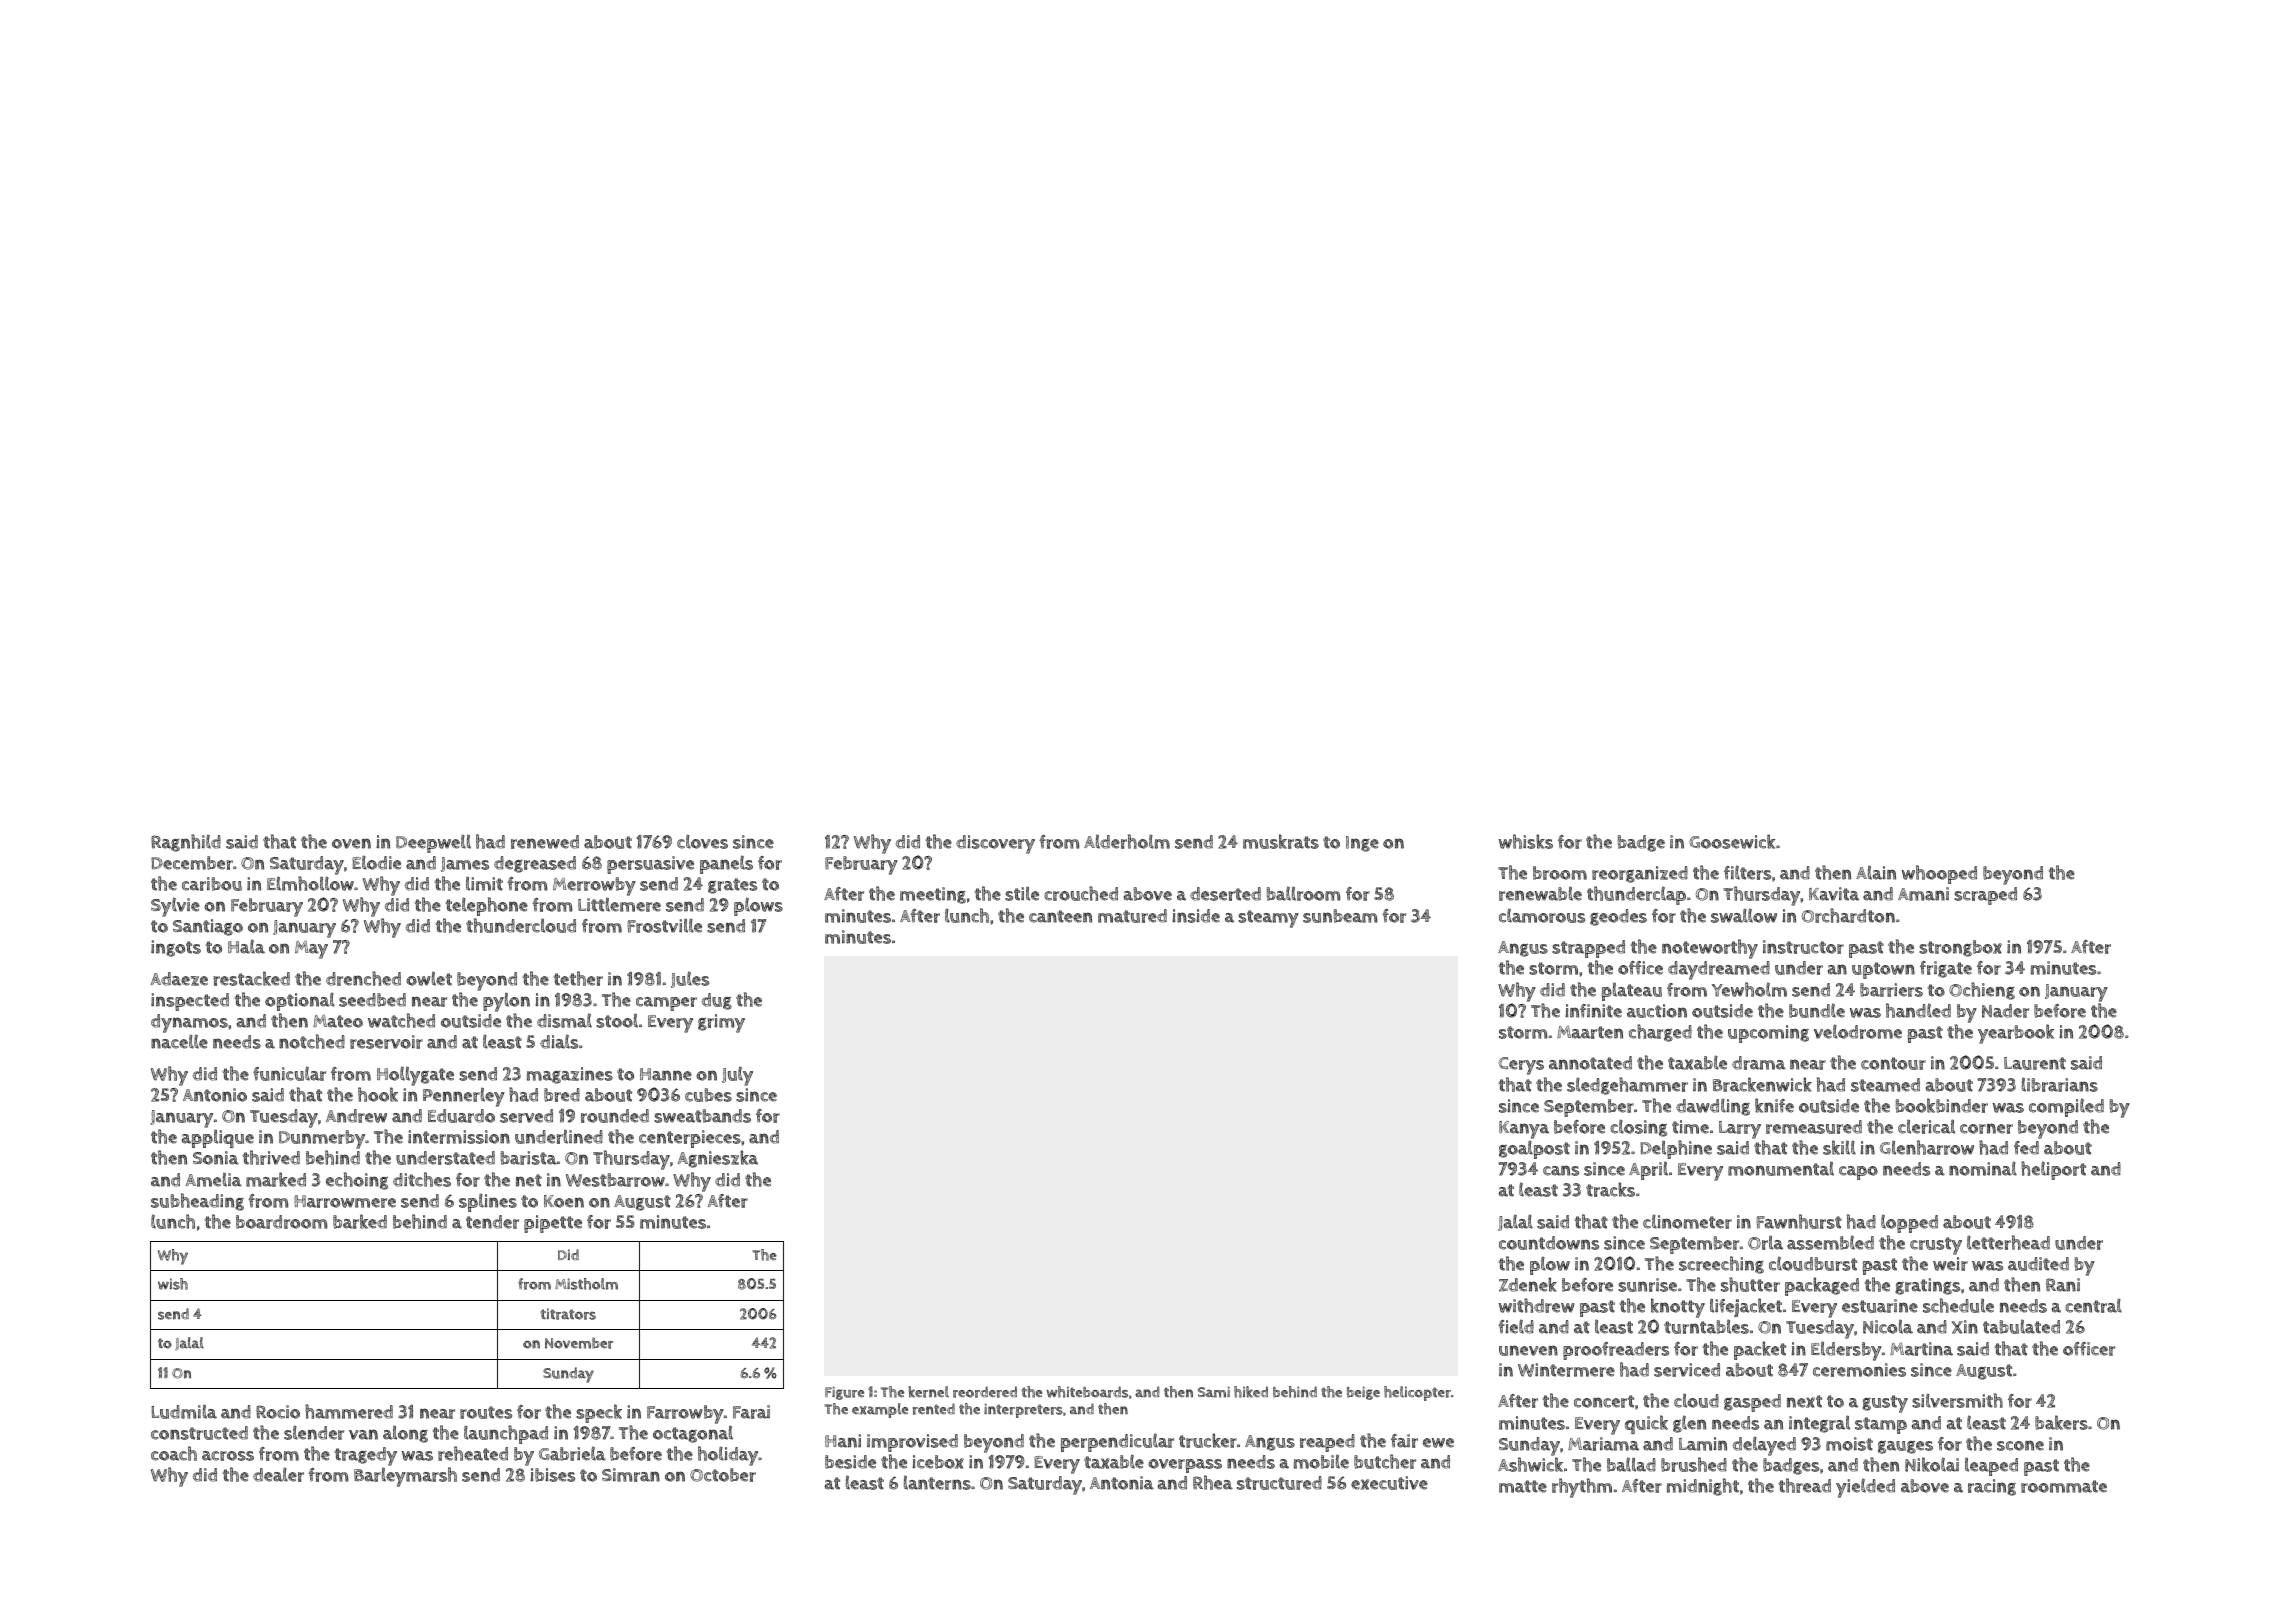 The image size is (2282, 1614). I want to click on Rocio, so click(278, 1412).
